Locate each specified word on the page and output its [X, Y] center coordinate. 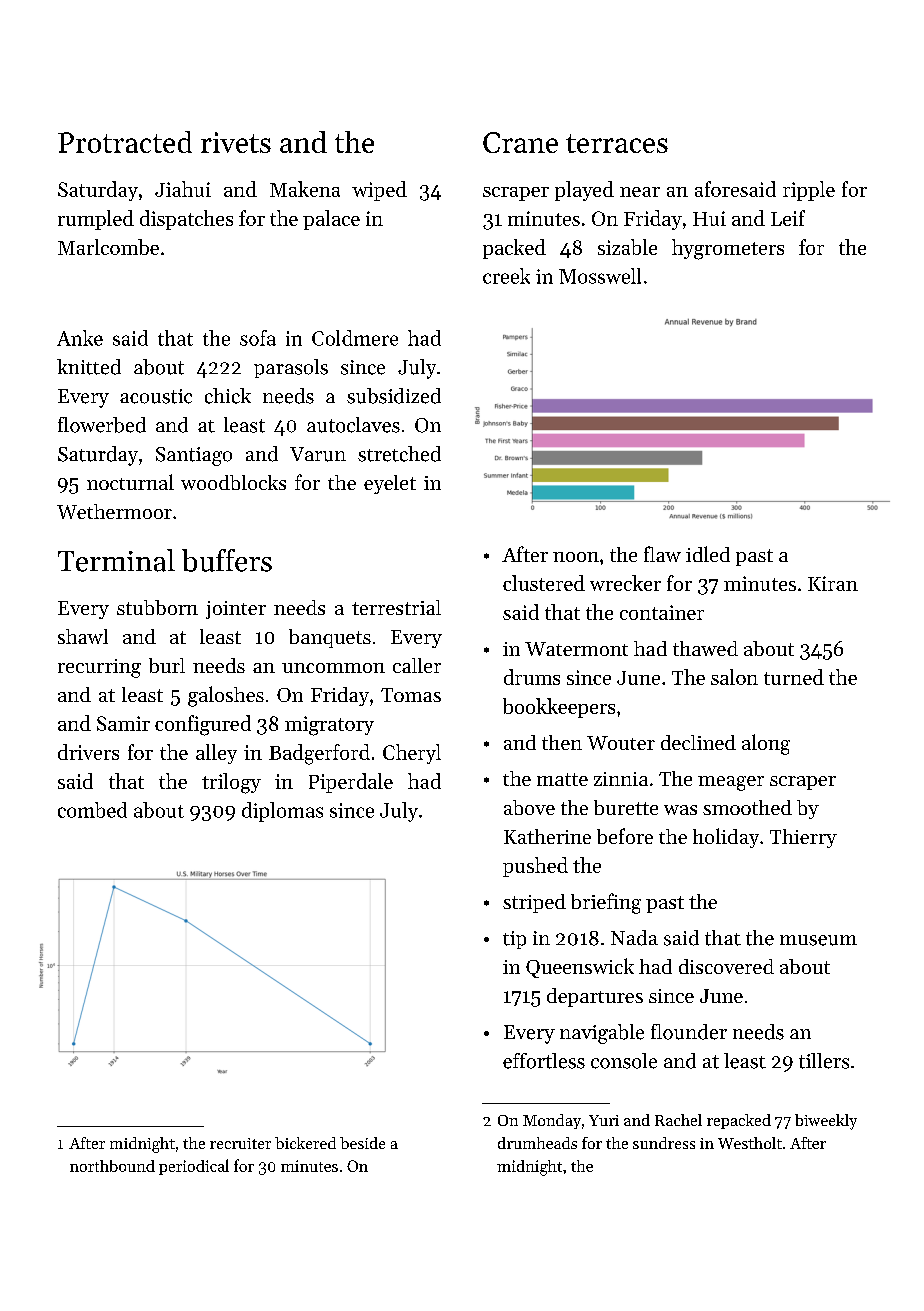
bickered [305, 1143]
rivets [236, 142]
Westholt [750, 1143]
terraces [617, 143]
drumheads [537, 1143]
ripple [809, 191]
